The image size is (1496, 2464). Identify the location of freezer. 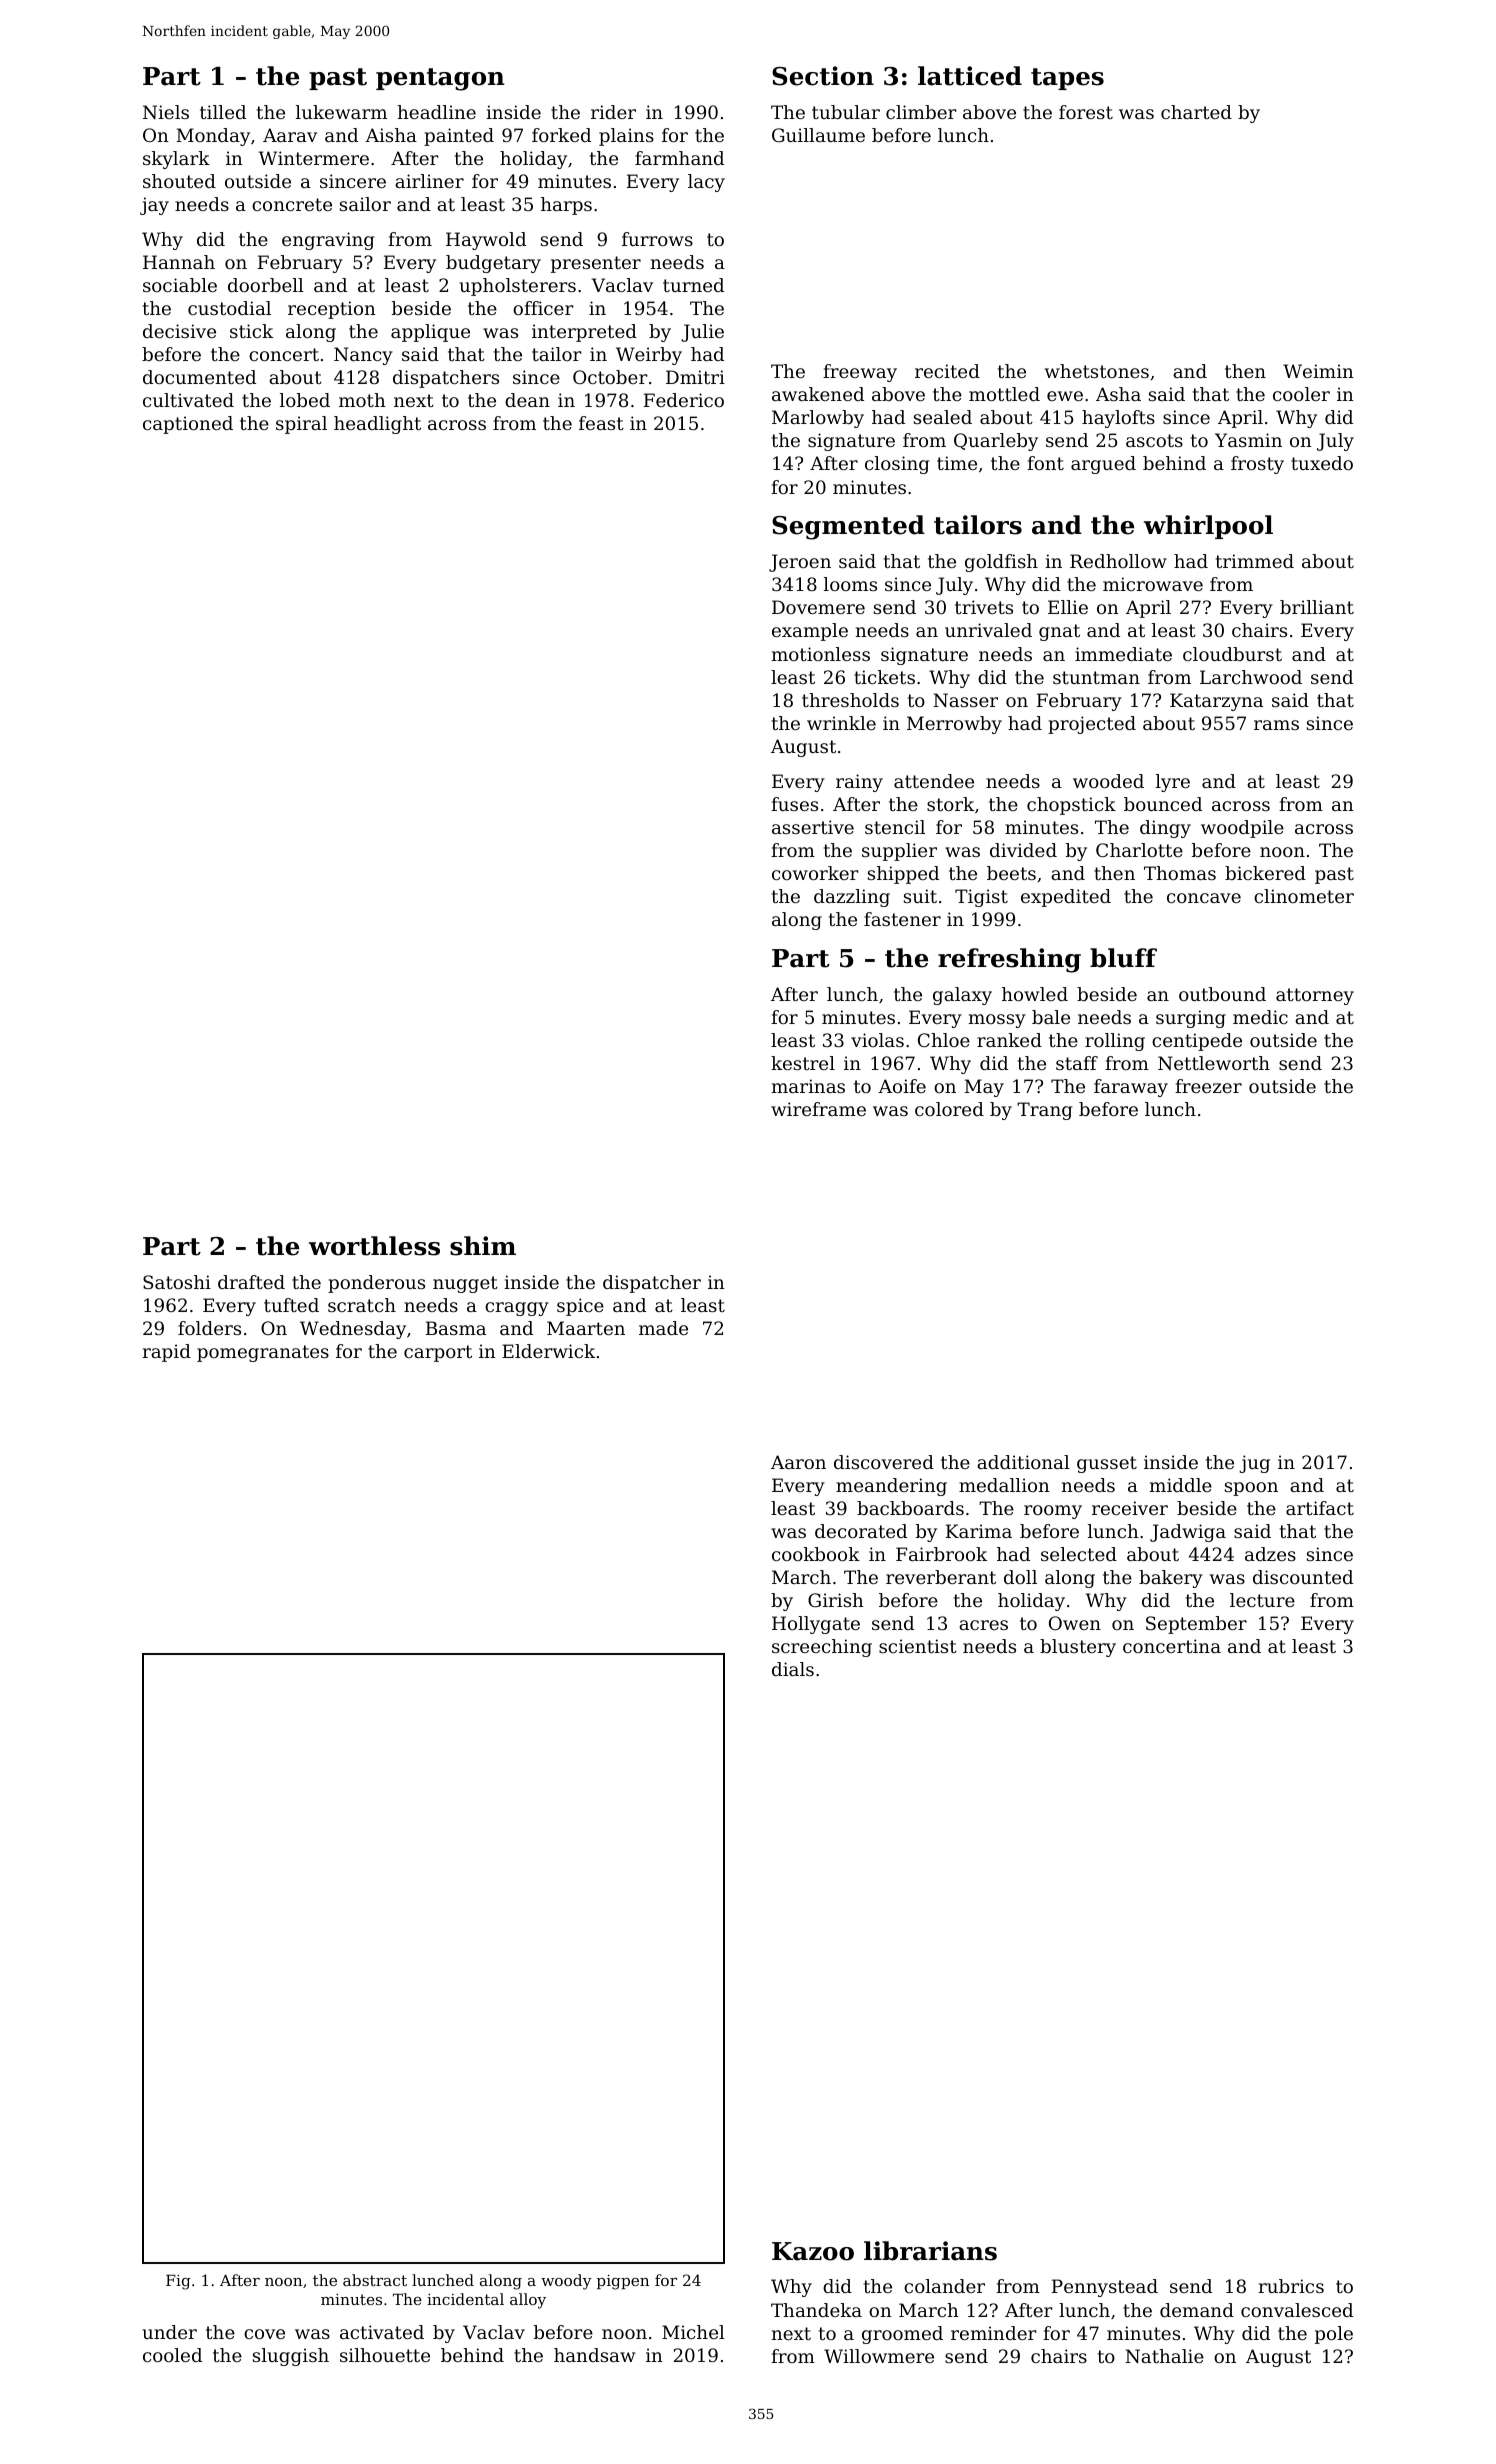
(1208, 1086).
